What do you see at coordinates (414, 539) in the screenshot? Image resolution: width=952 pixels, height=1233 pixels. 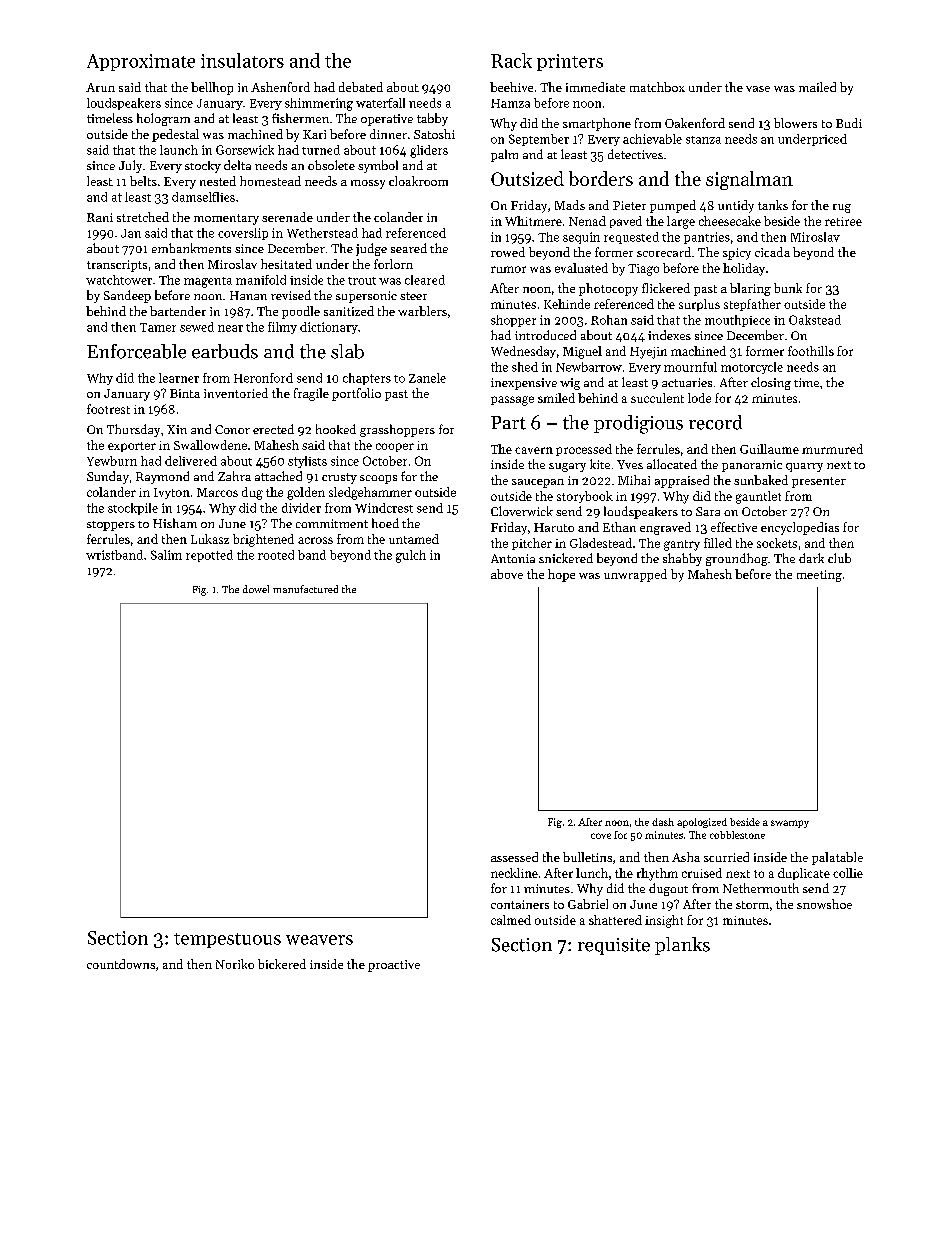 I see `untamed` at bounding box center [414, 539].
